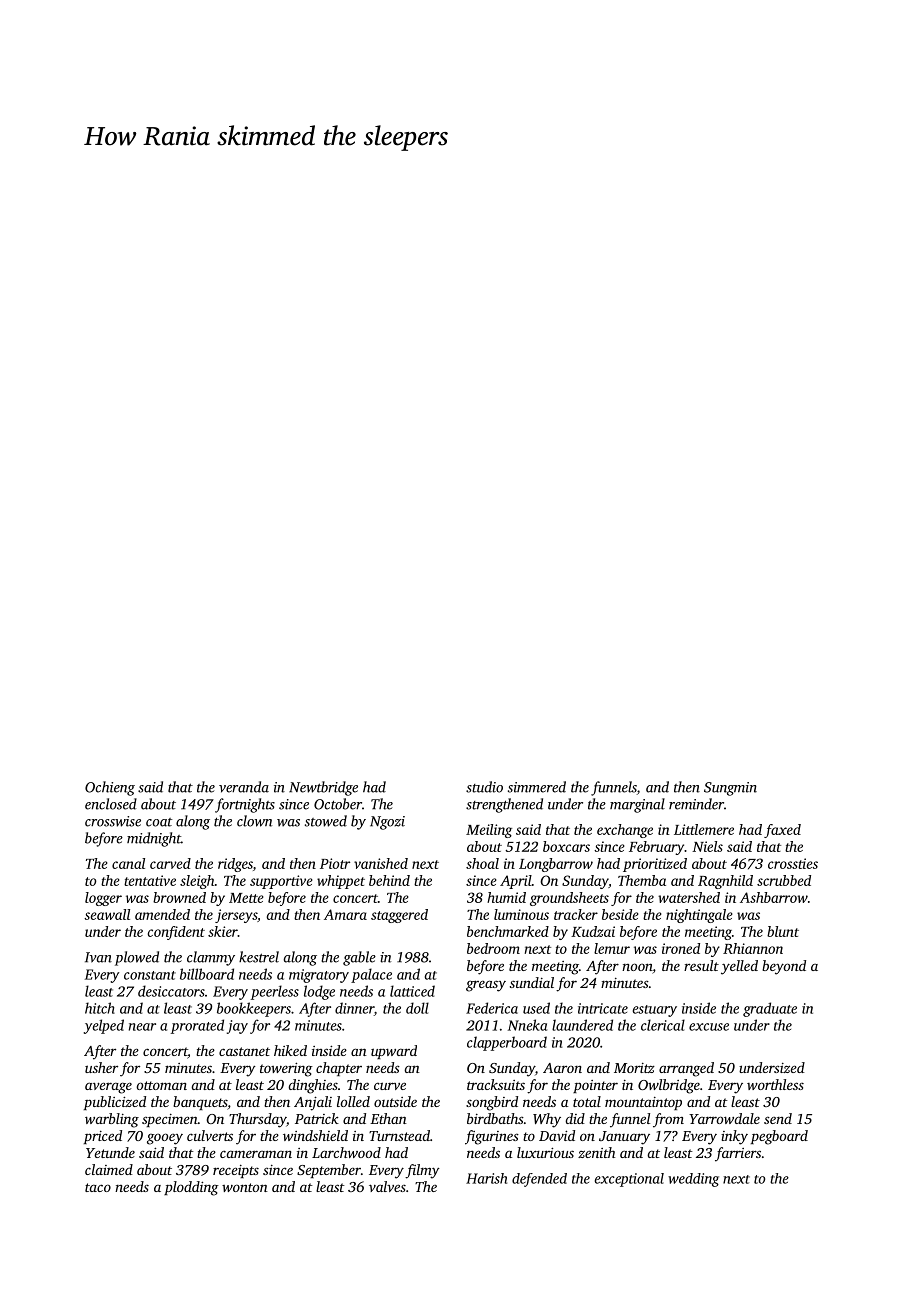 This screenshot has height=1316, width=908. What do you see at coordinates (98, 1187) in the screenshot?
I see `taco` at bounding box center [98, 1187].
